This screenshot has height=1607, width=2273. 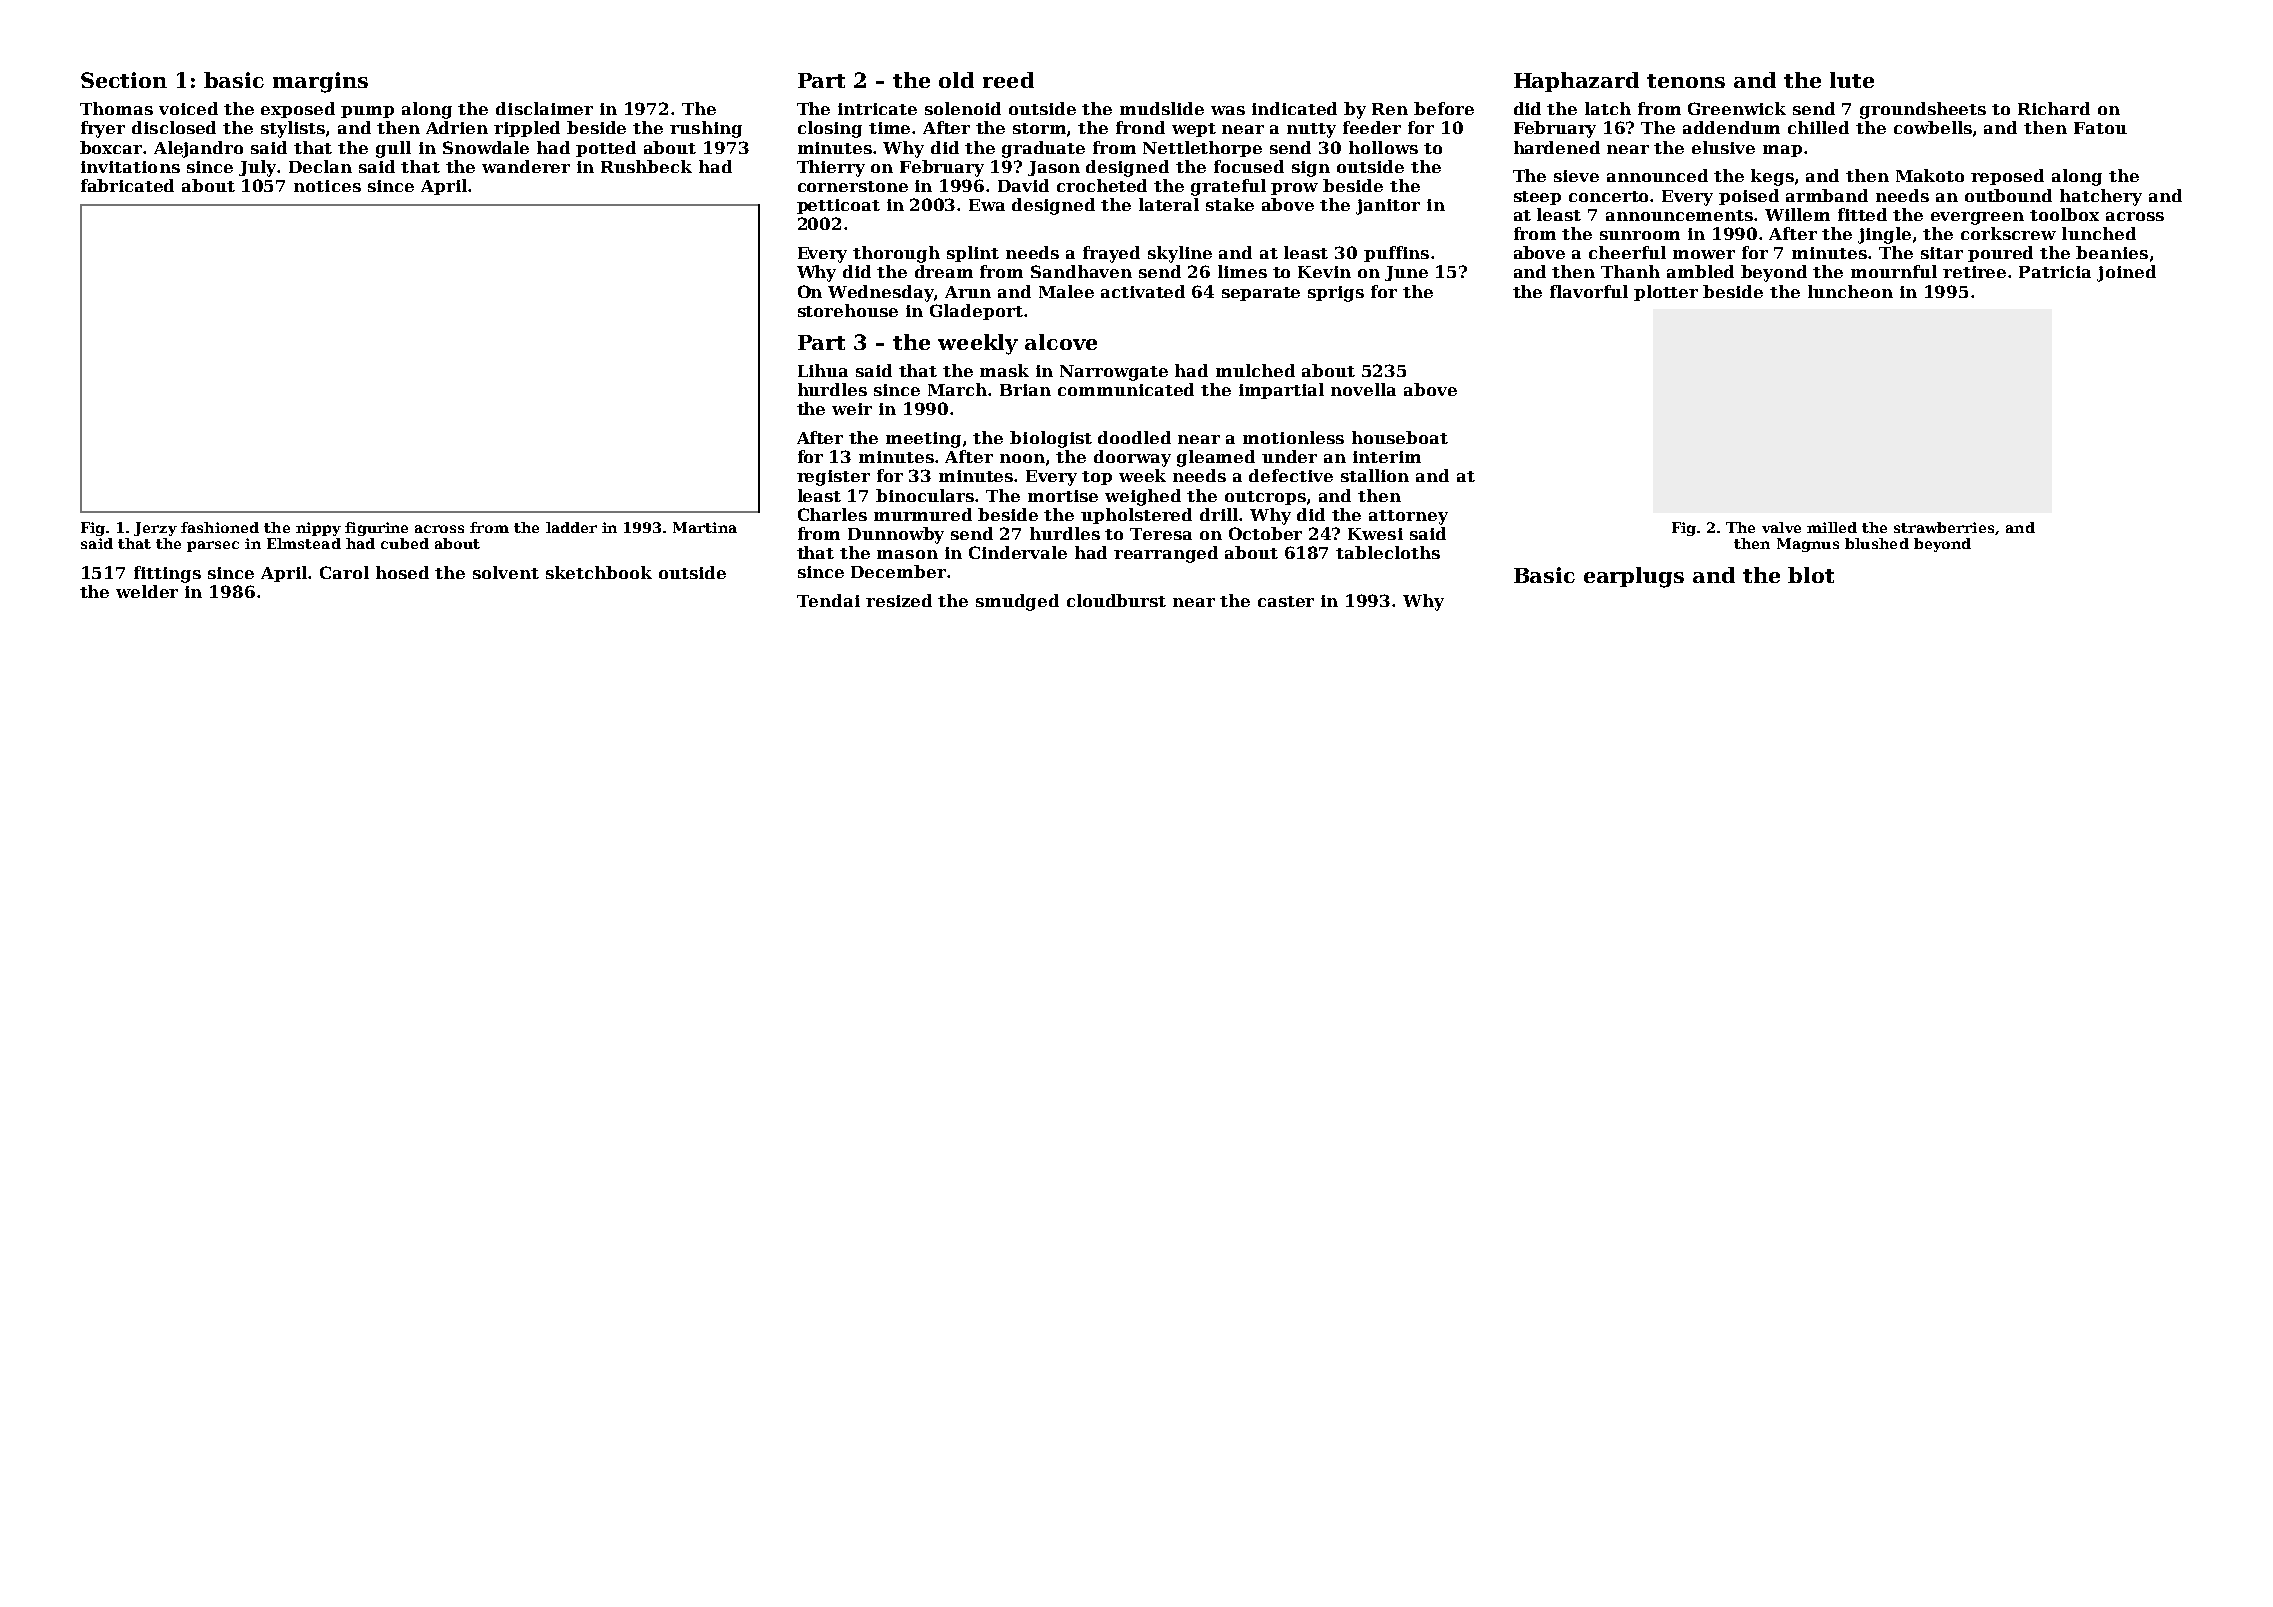 What do you see at coordinates (1017, 602) in the screenshot?
I see `smudged` at bounding box center [1017, 602].
